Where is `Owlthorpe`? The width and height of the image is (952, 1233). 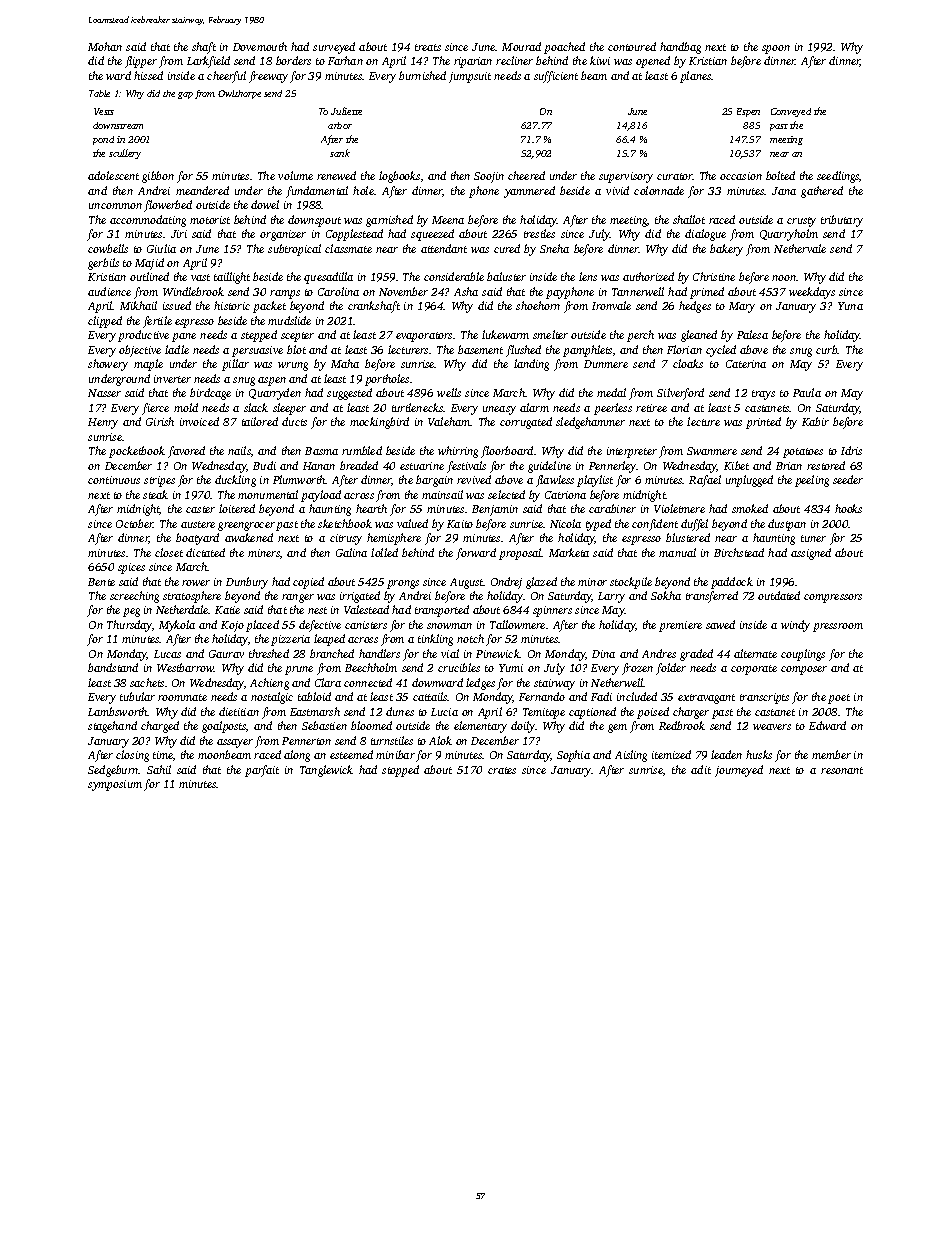 Owlthorpe is located at coordinates (239, 94).
